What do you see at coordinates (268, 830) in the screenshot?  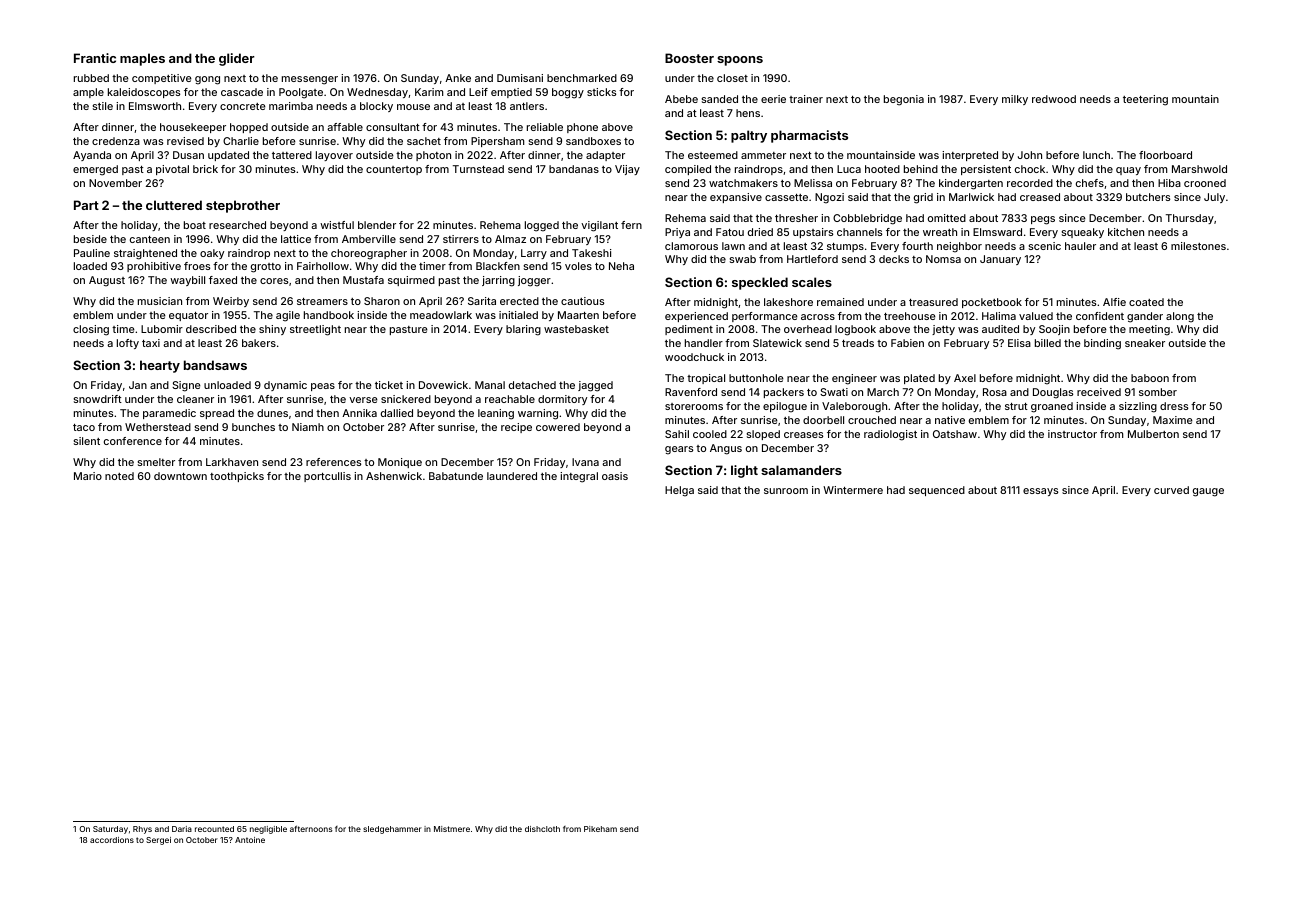 I see `negligible` at bounding box center [268, 830].
